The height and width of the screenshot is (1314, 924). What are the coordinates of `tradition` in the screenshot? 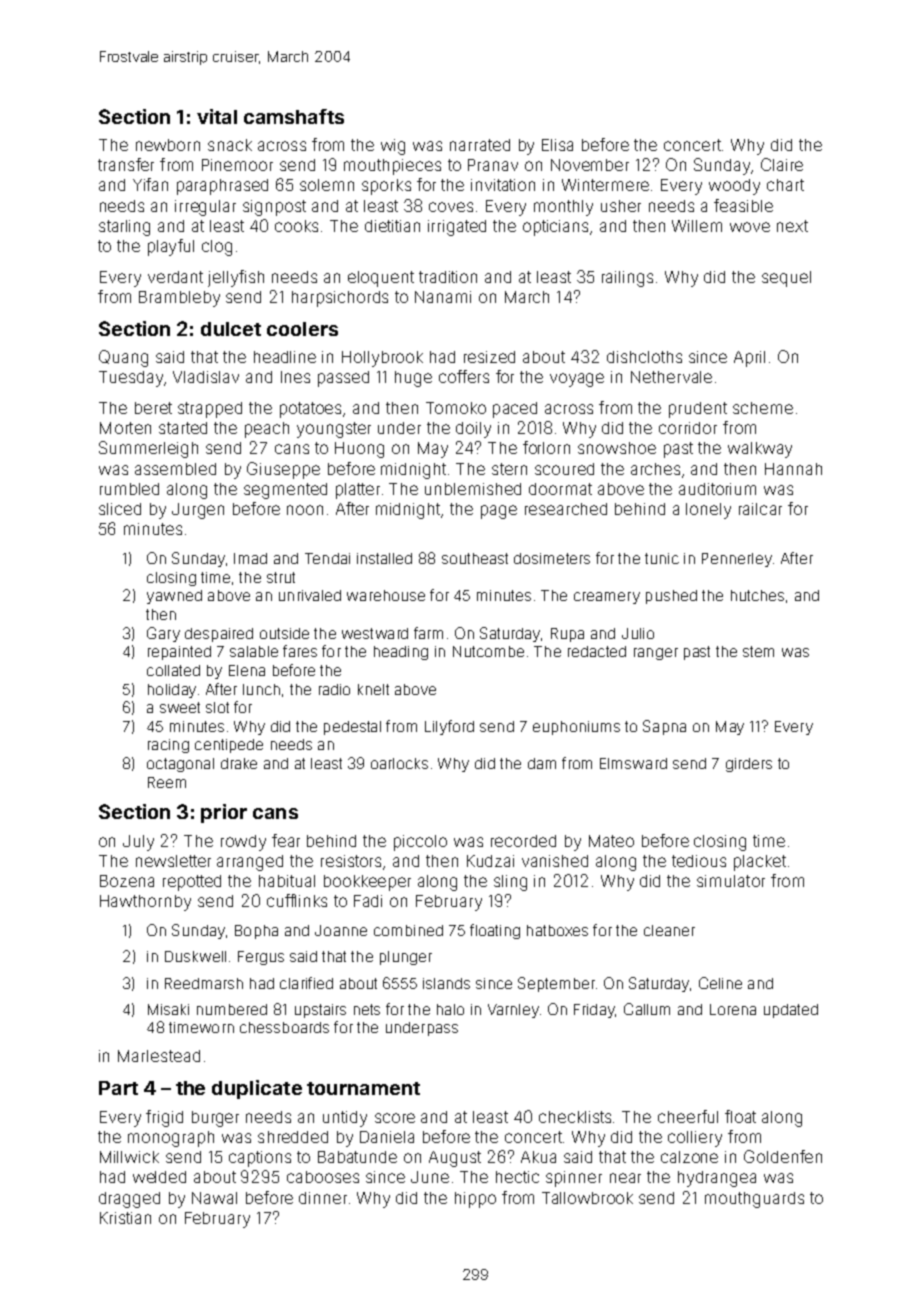 It's located at (448, 277).
